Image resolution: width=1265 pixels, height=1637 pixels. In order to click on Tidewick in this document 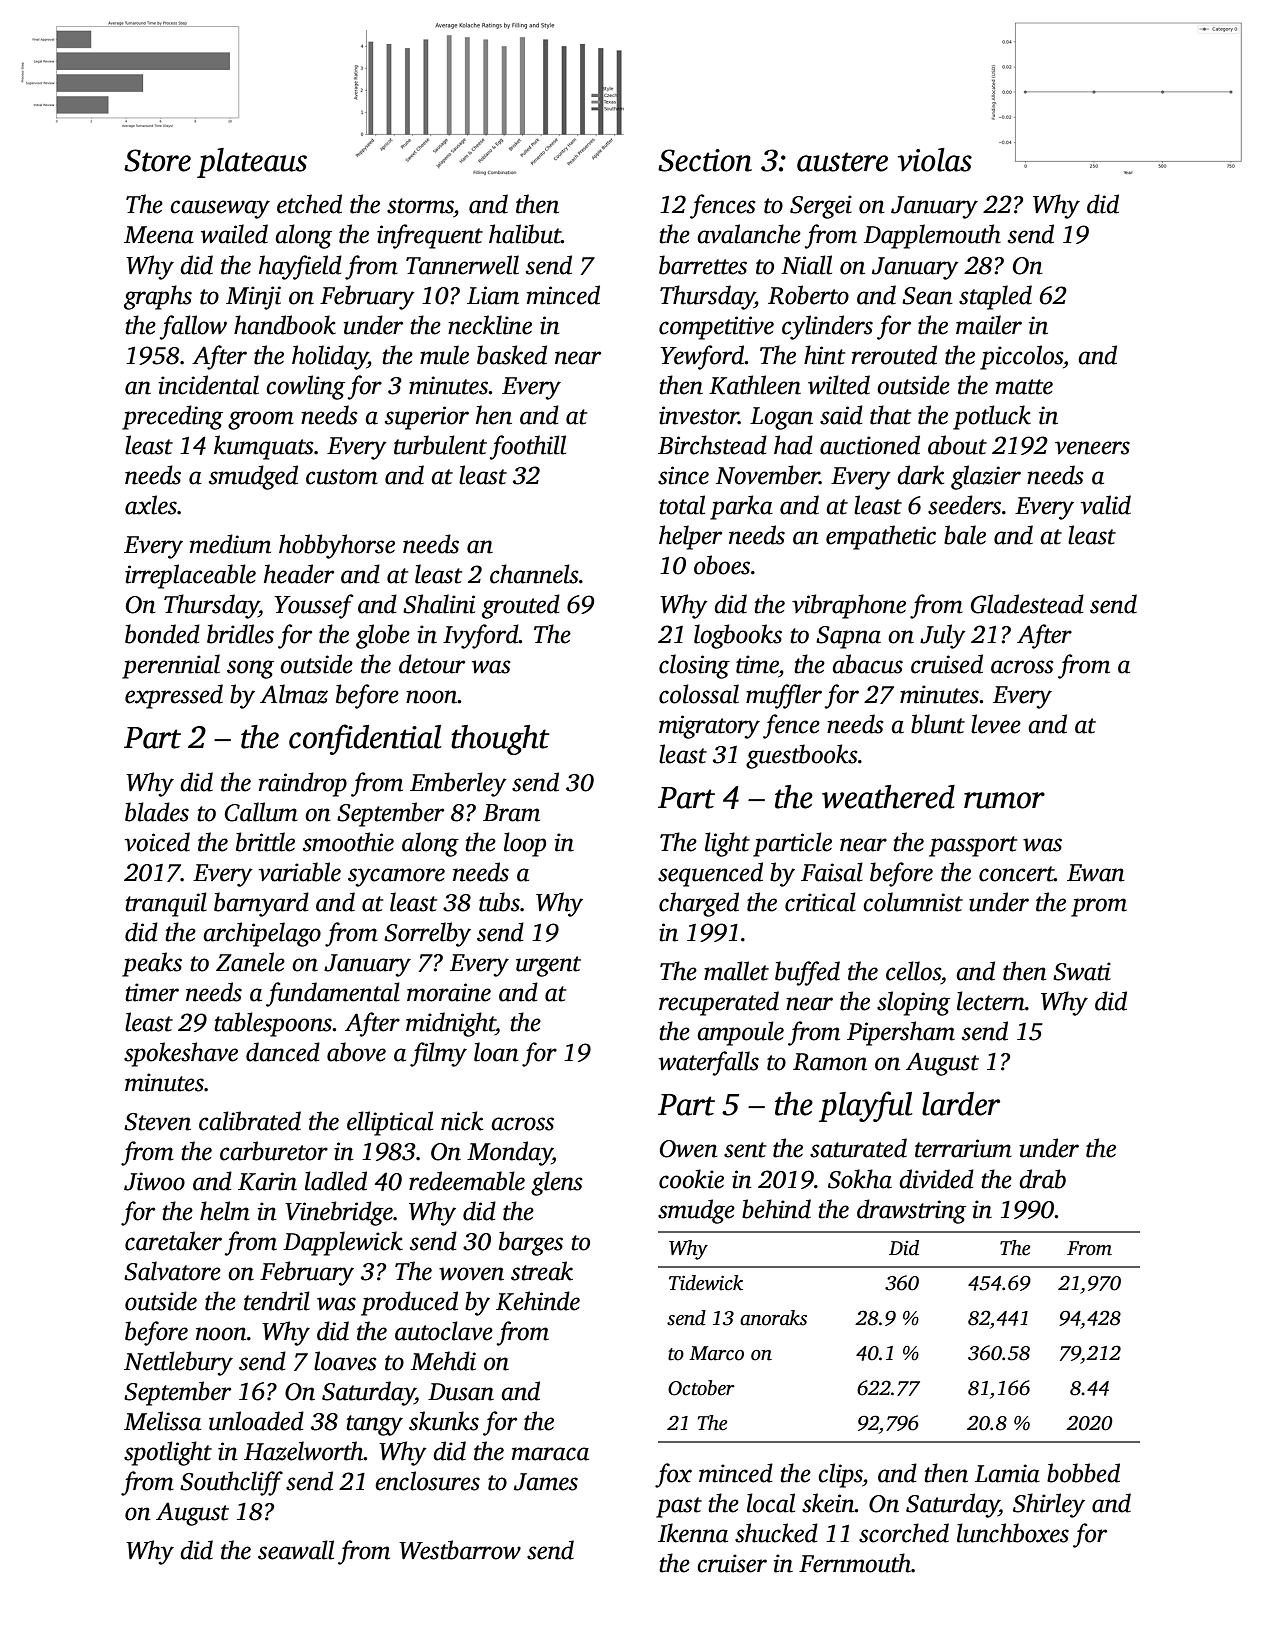, I will do `click(706, 1283)`.
